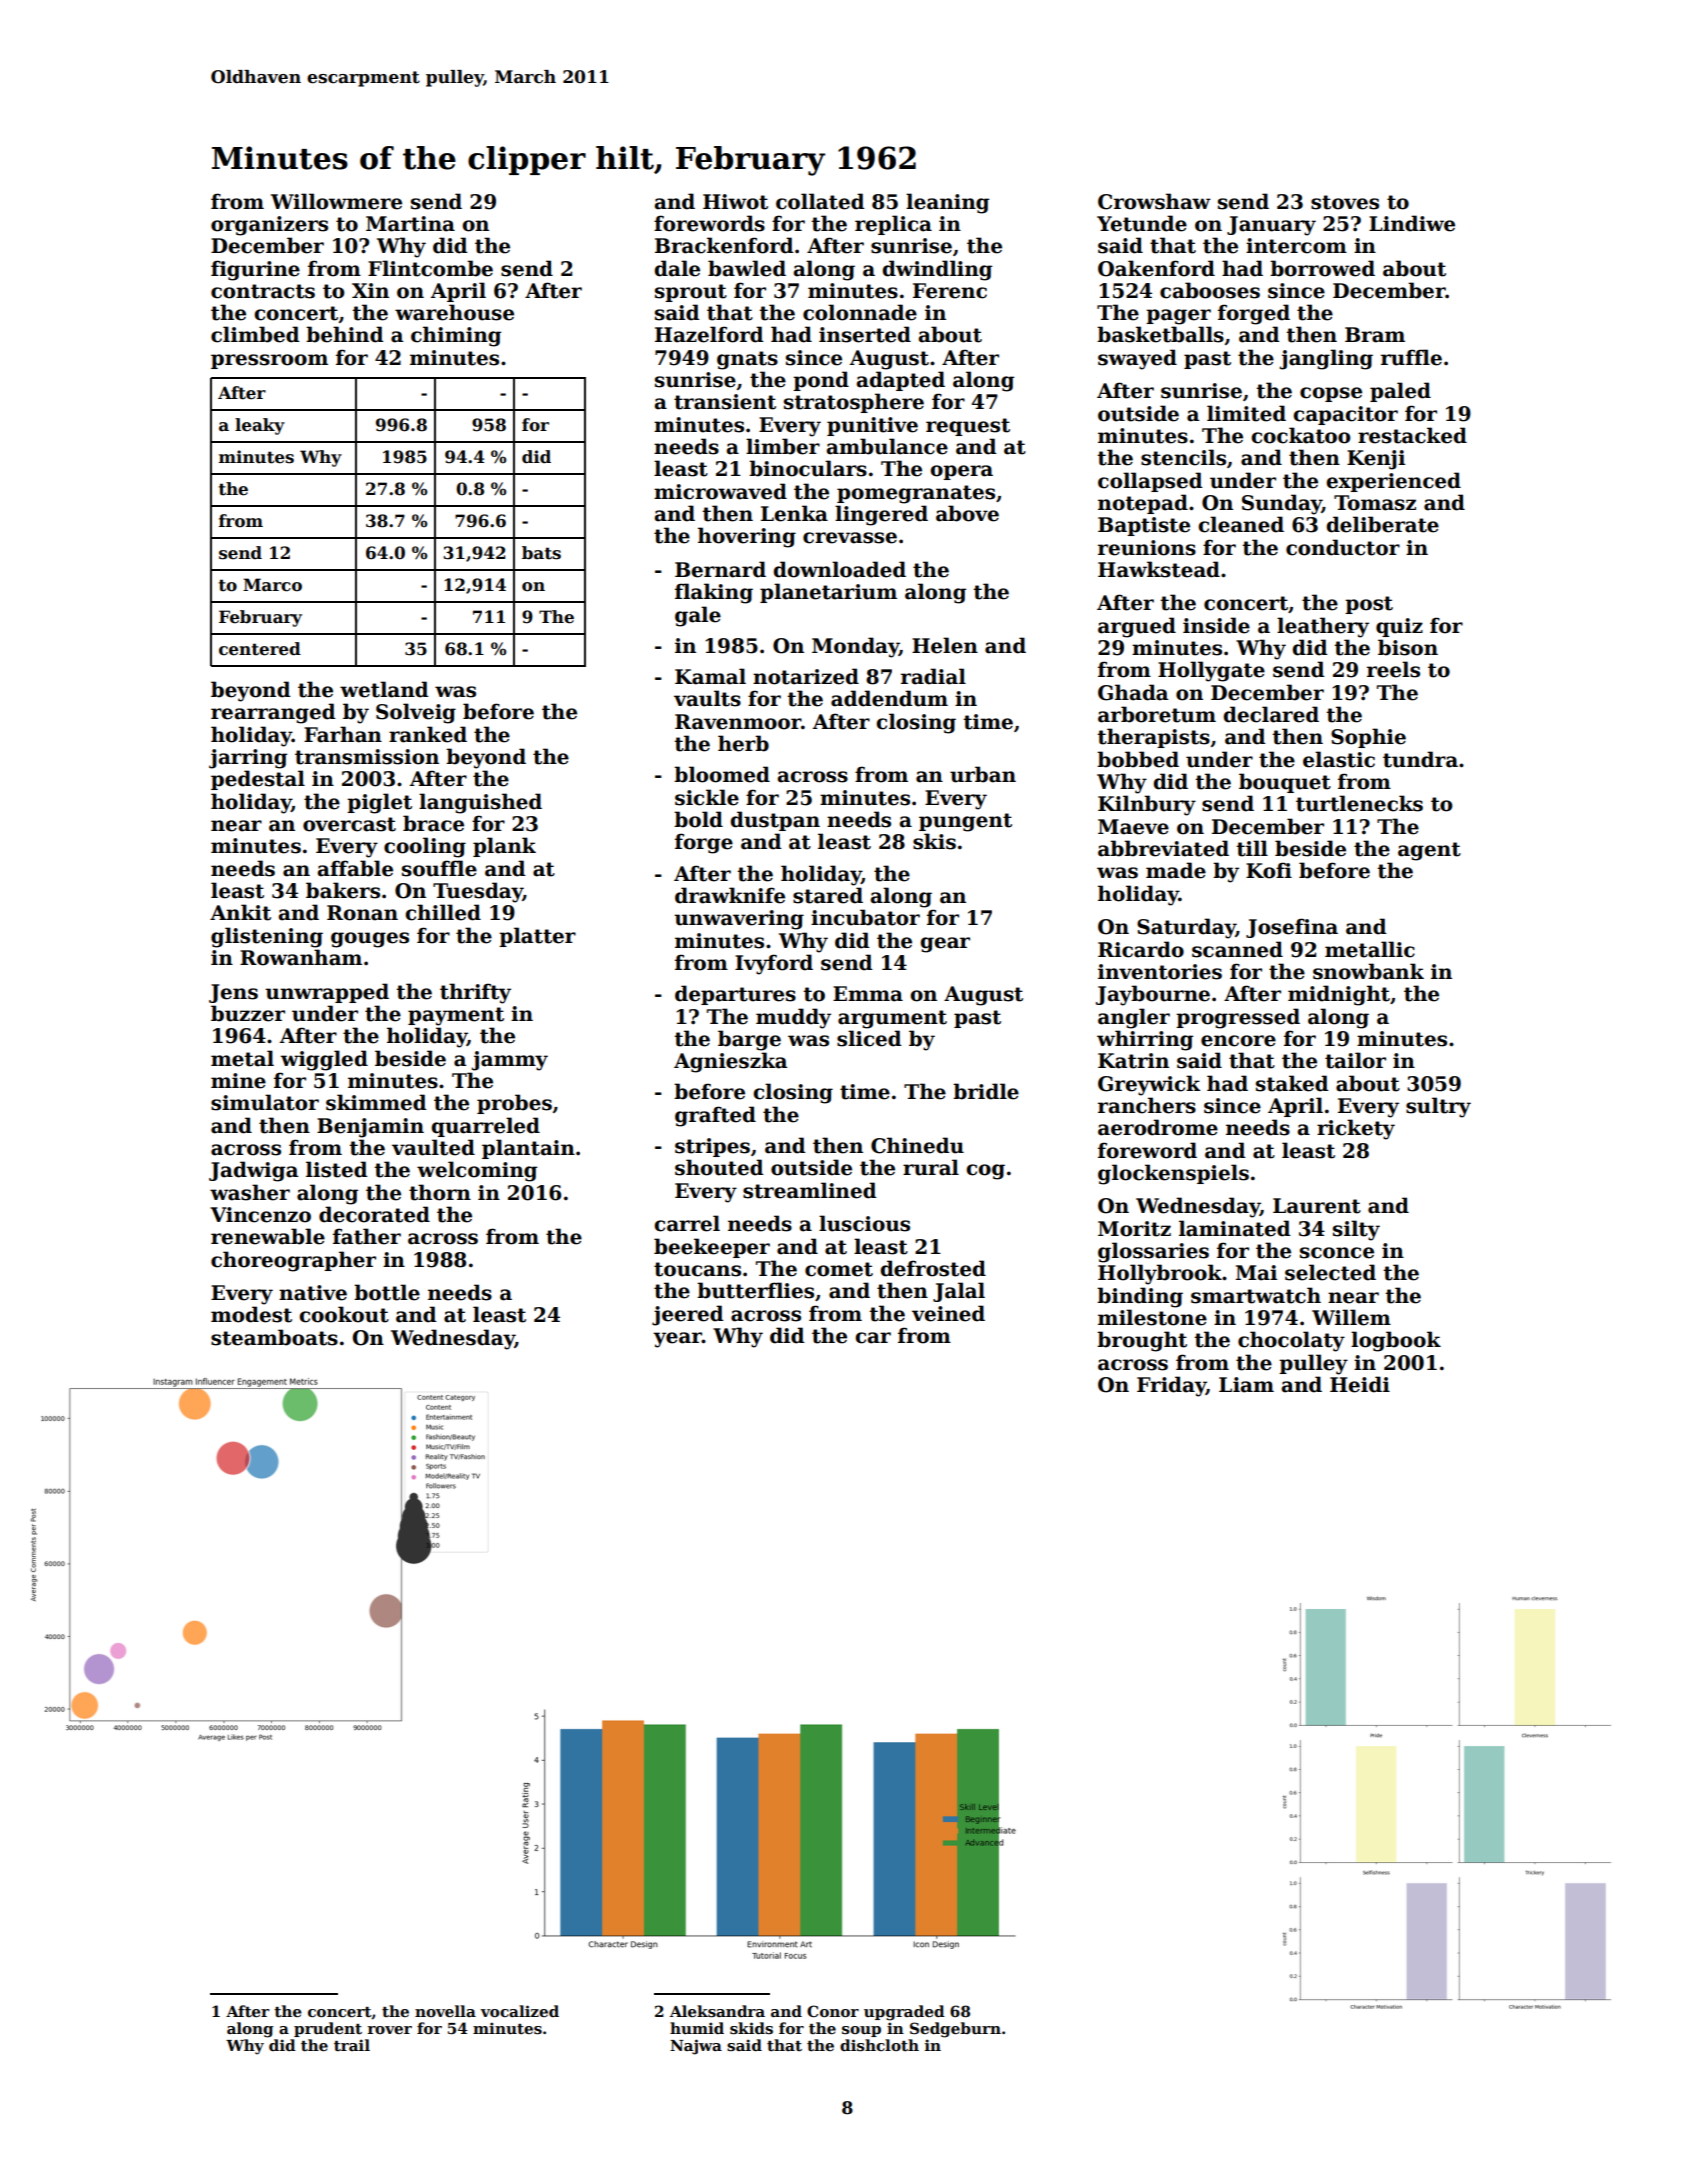 The width and height of the screenshot is (1683, 2178). I want to click on prudent, so click(328, 2029).
